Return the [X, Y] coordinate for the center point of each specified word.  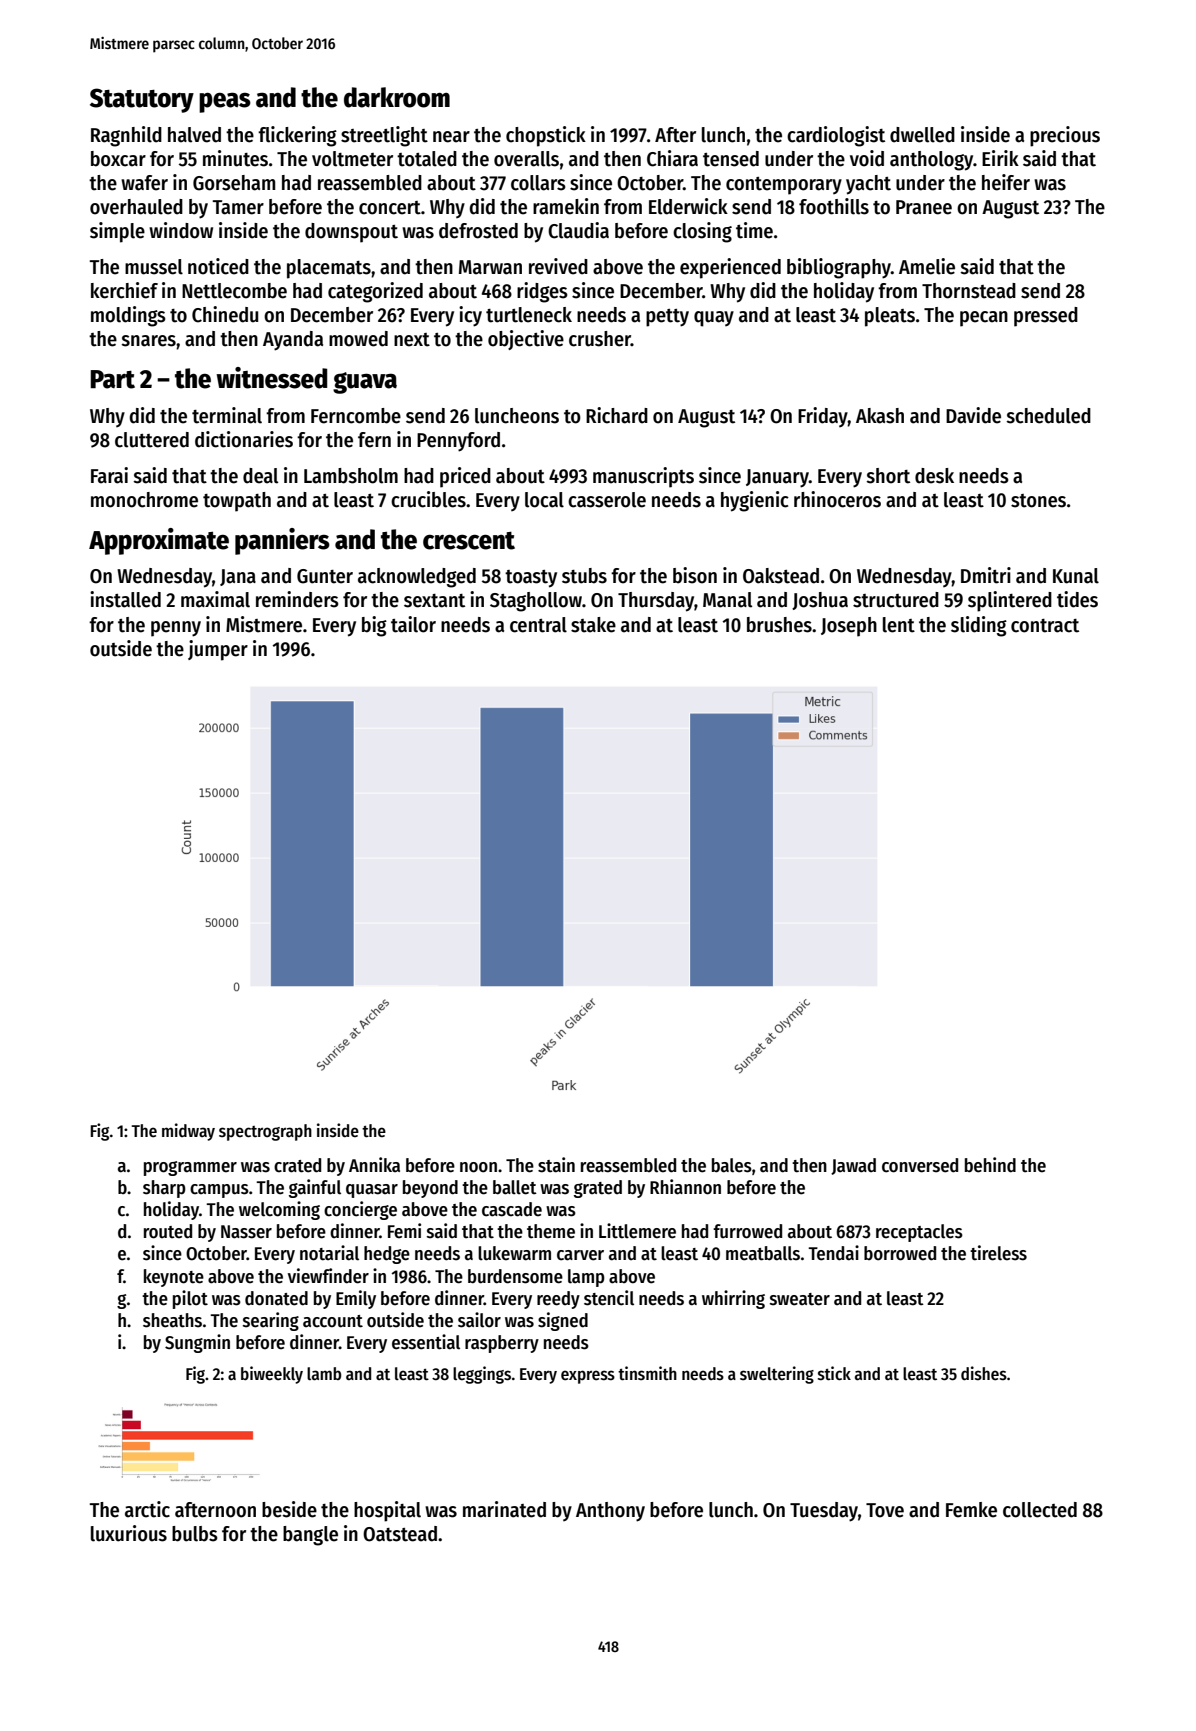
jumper [218, 650]
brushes [779, 625]
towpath [237, 502]
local [544, 500]
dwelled [922, 135]
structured [896, 600]
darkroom [397, 97]
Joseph [849, 627]
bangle [310, 1536]
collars [538, 183]
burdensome [515, 1276]
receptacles [919, 1233]
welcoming [279, 1210]
